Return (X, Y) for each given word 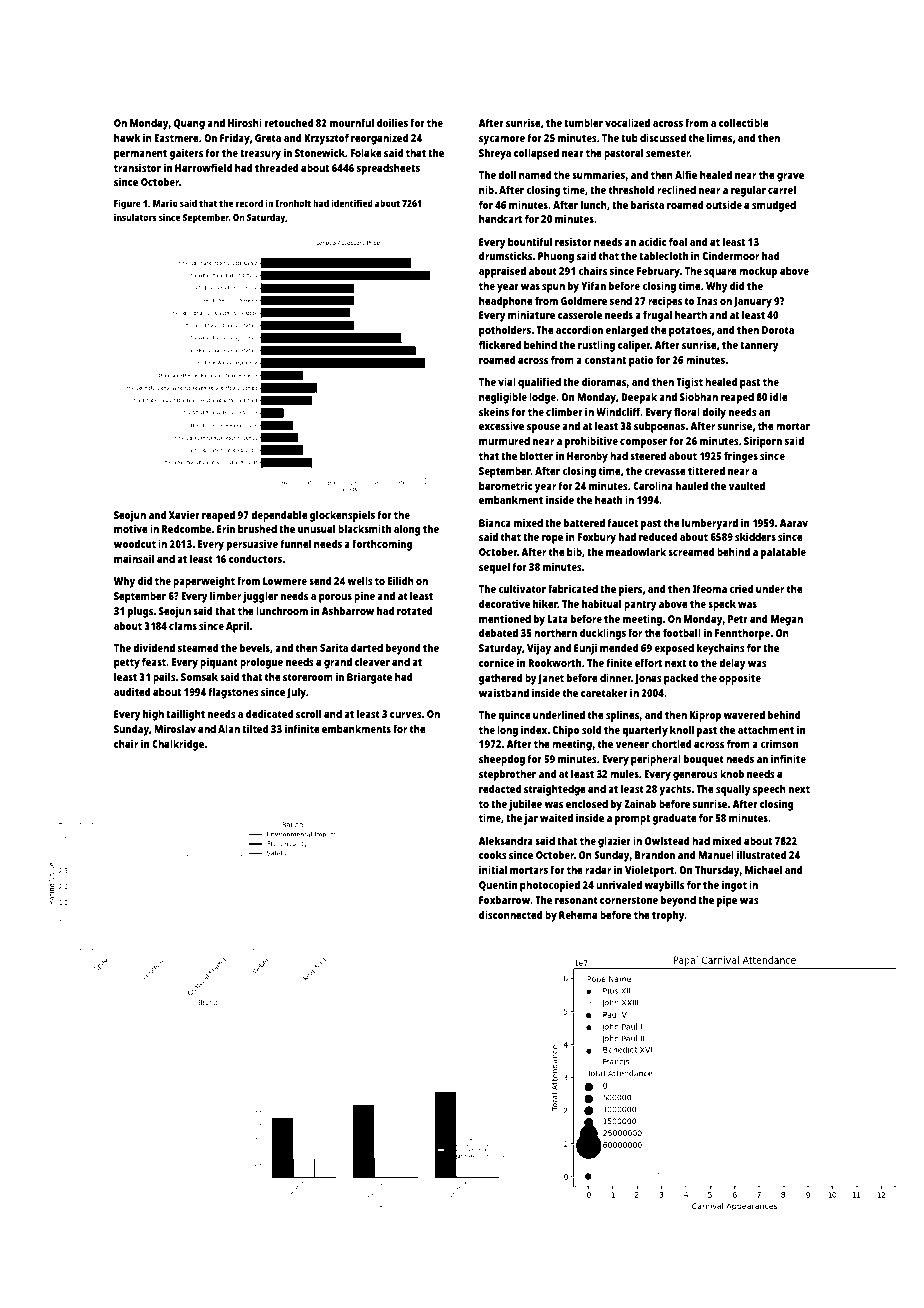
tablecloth (663, 255)
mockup (758, 272)
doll (507, 174)
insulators (135, 217)
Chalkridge (178, 745)
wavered (744, 714)
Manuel (716, 854)
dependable (279, 516)
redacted (500, 788)
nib (486, 189)
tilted (255, 728)
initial (493, 869)
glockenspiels (342, 516)
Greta (268, 138)
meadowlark (636, 551)
